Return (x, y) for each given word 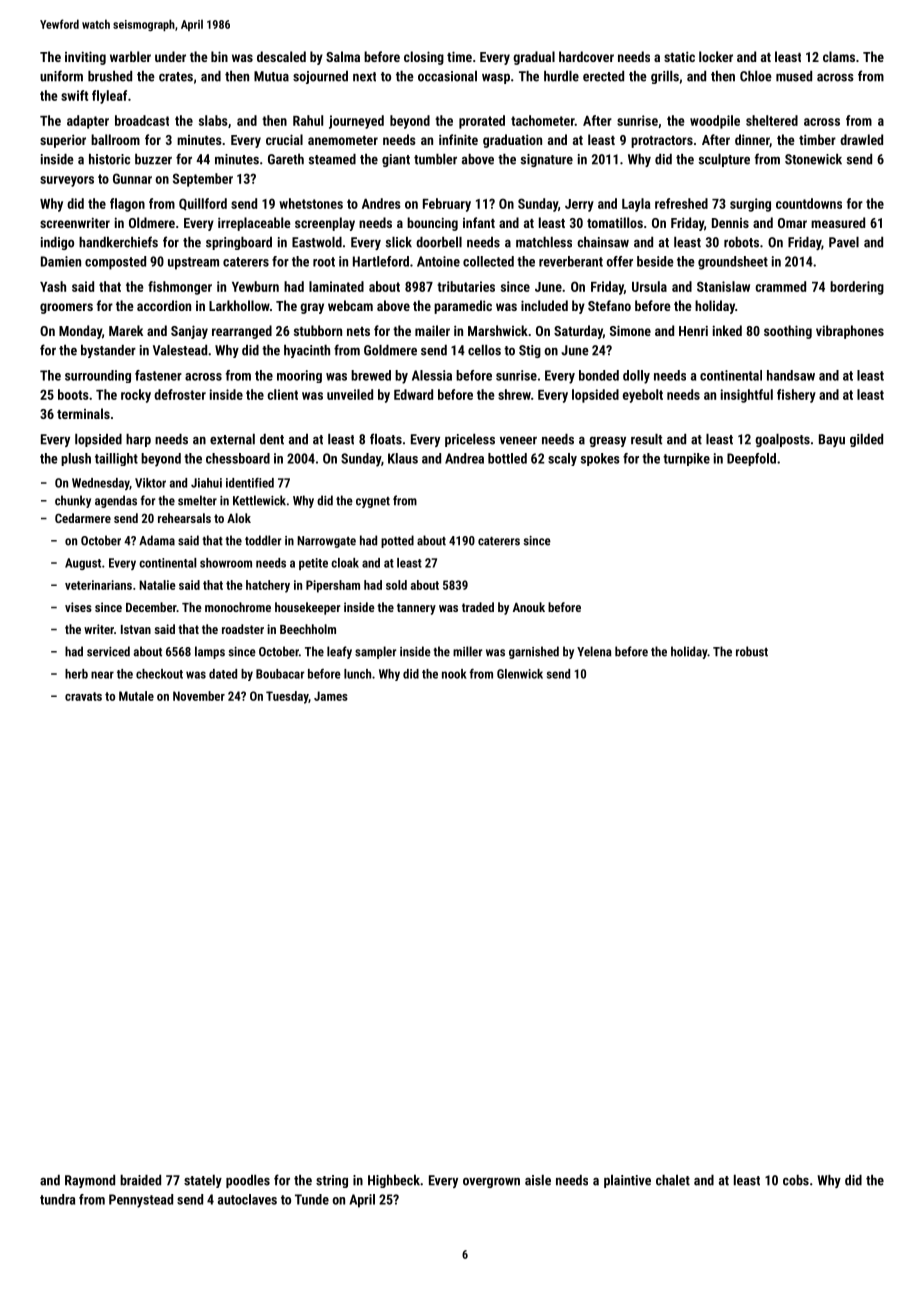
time (459, 56)
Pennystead (141, 1201)
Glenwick (520, 674)
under (170, 56)
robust (752, 651)
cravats (83, 696)
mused (794, 76)
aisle (538, 1180)
